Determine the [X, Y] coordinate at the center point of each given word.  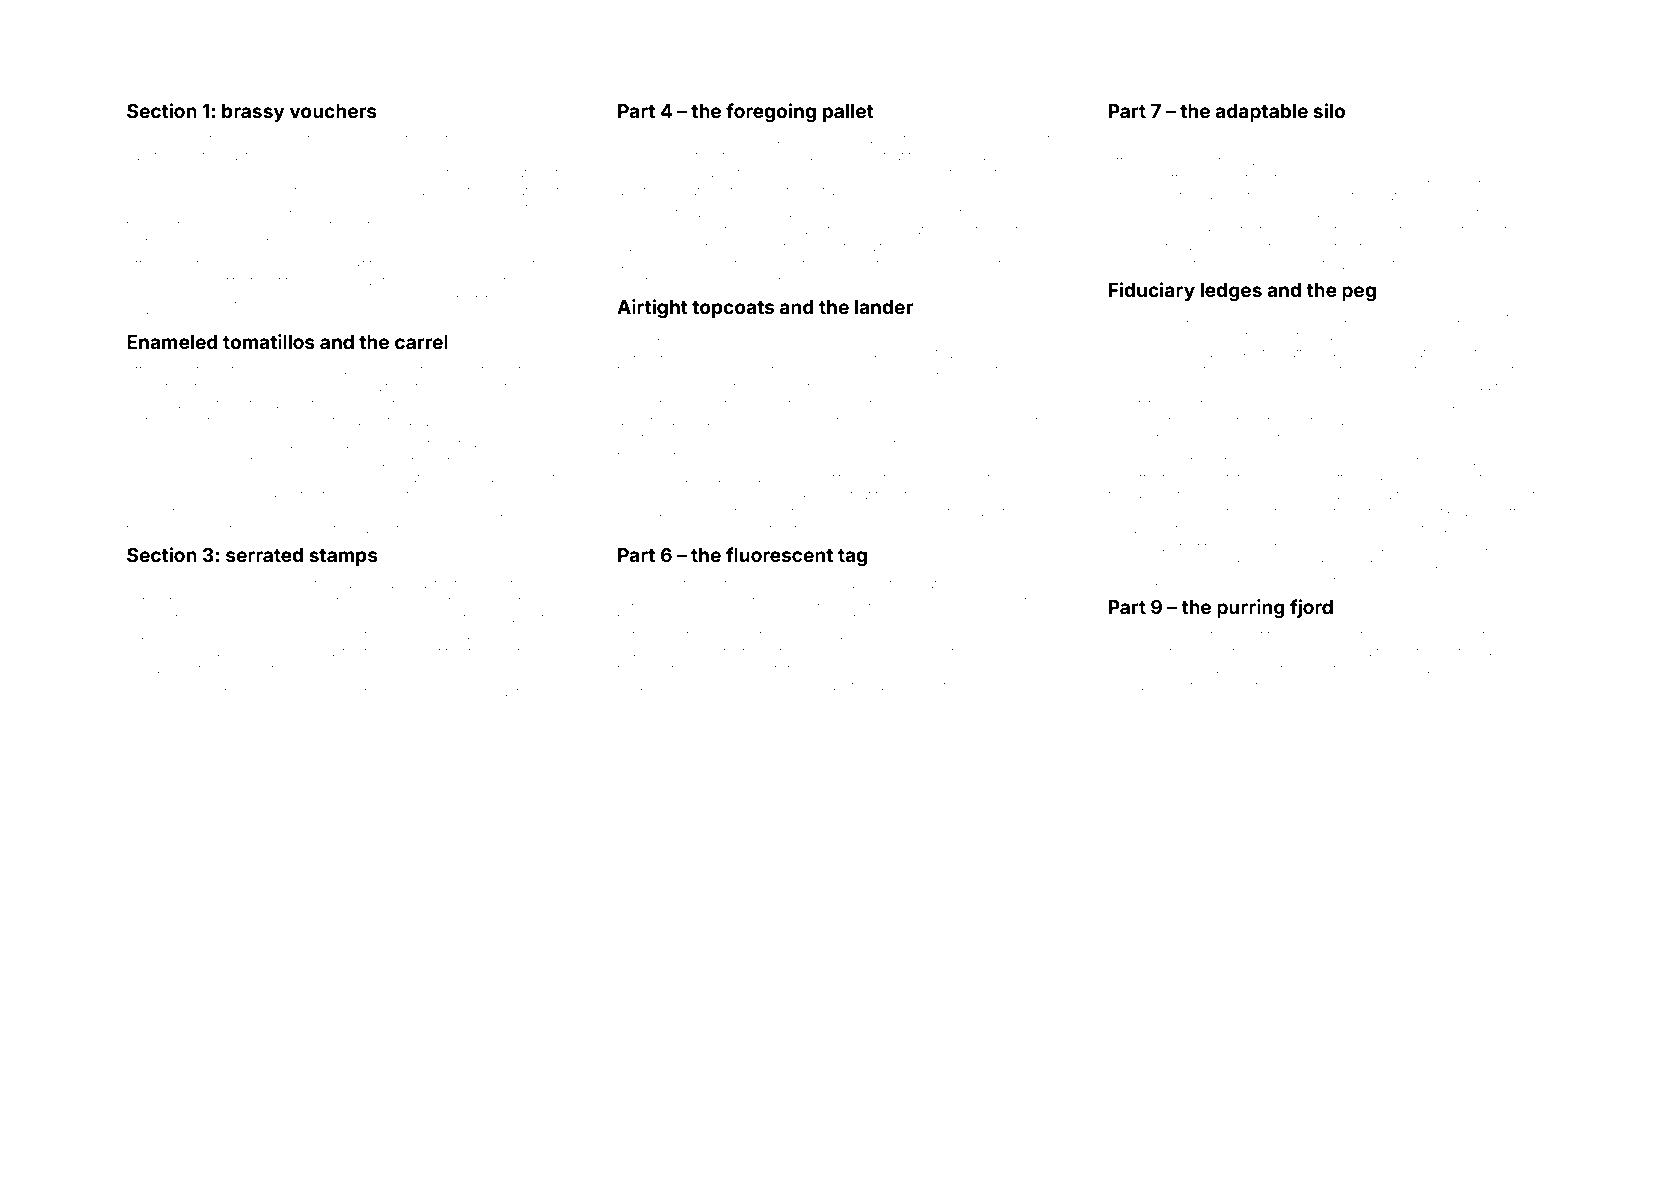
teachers [1133, 565]
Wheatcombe [734, 495]
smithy [1332, 249]
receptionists [207, 636]
